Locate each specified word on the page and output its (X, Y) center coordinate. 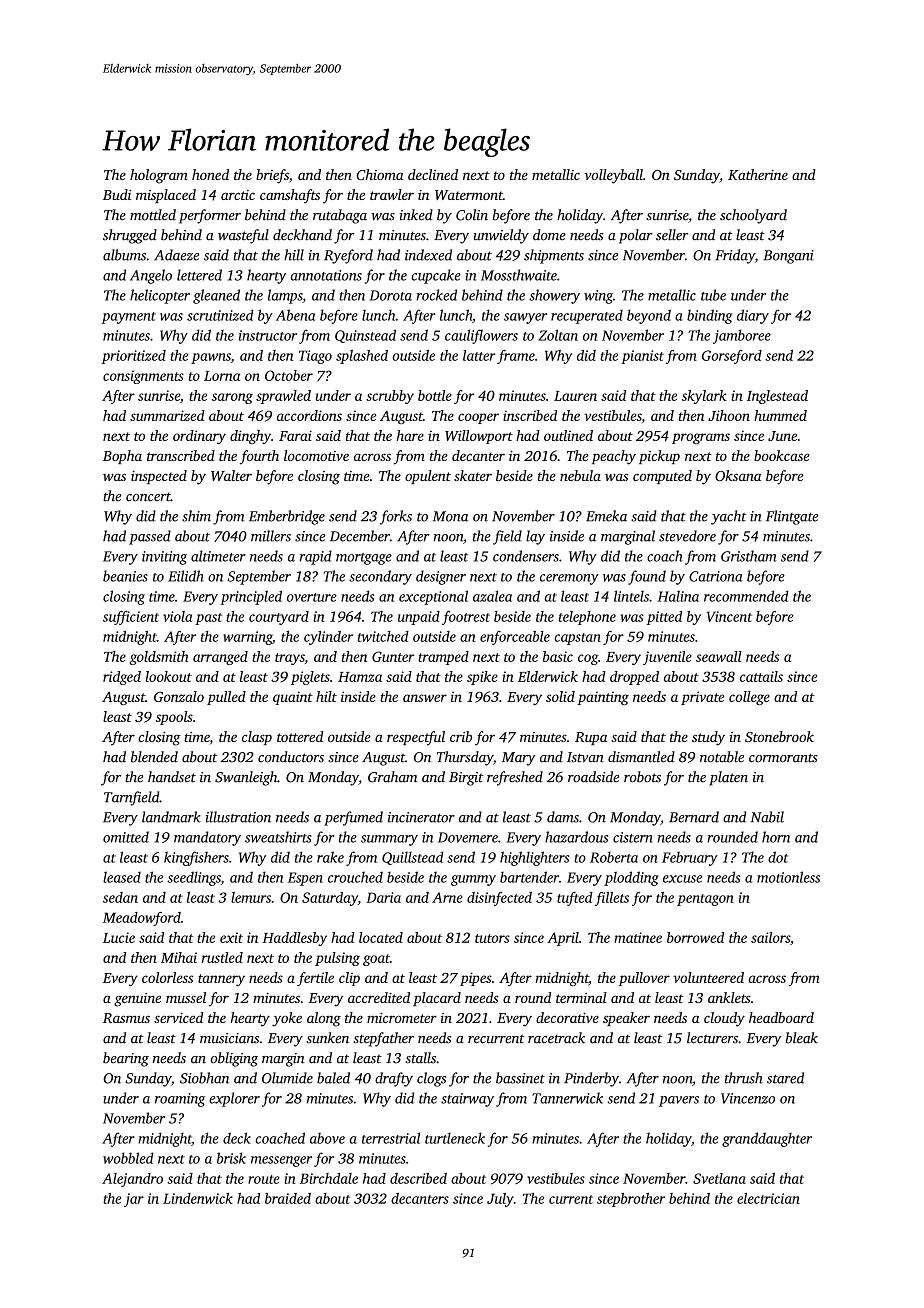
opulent (428, 477)
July (500, 1200)
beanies (125, 576)
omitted (126, 837)
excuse (682, 879)
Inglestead (777, 397)
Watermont (469, 195)
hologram (159, 176)
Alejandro (132, 1180)
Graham (392, 777)
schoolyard (753, 216)
